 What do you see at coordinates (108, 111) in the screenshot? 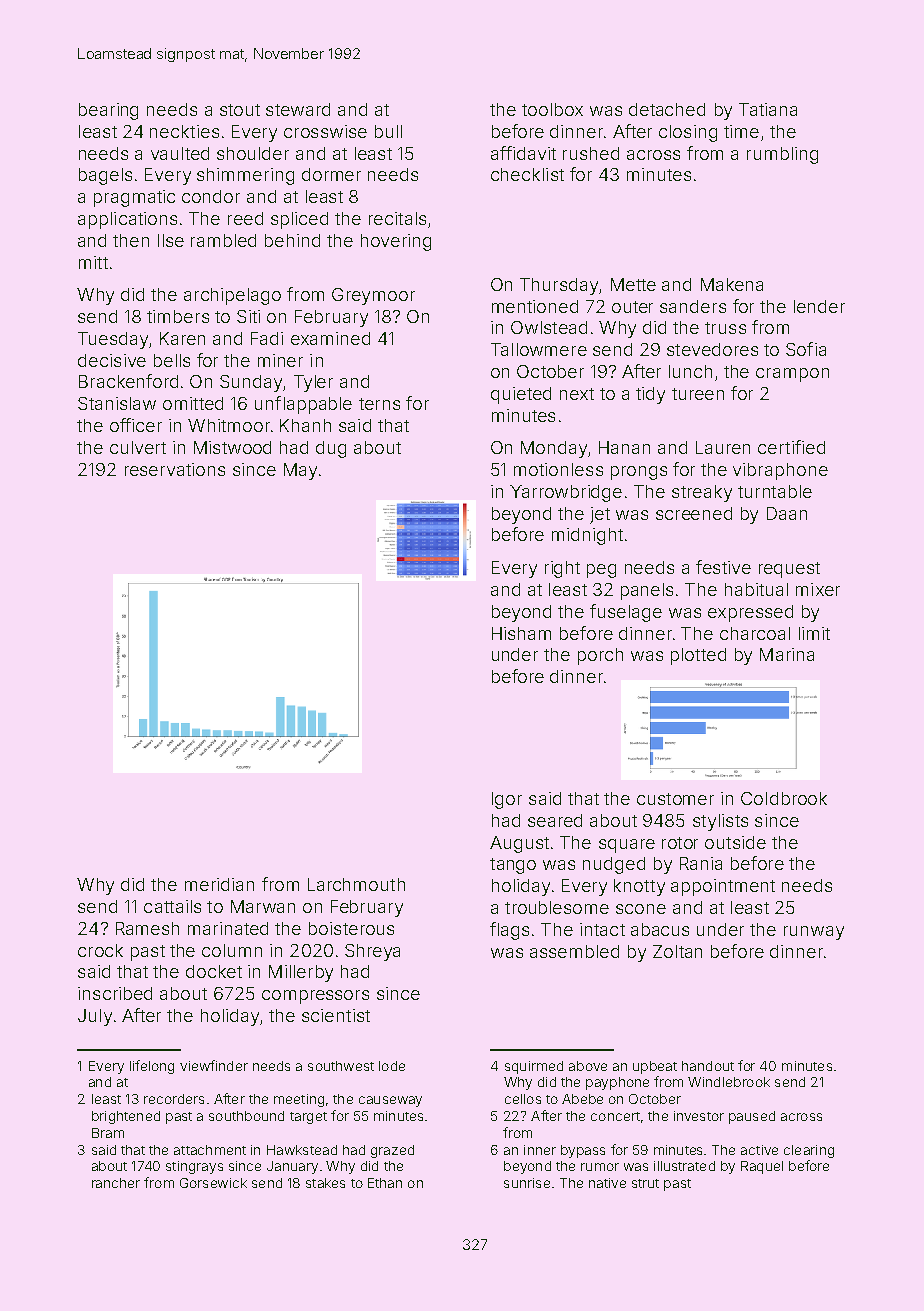
I see `bearing` at bounding box center [108, 111].
